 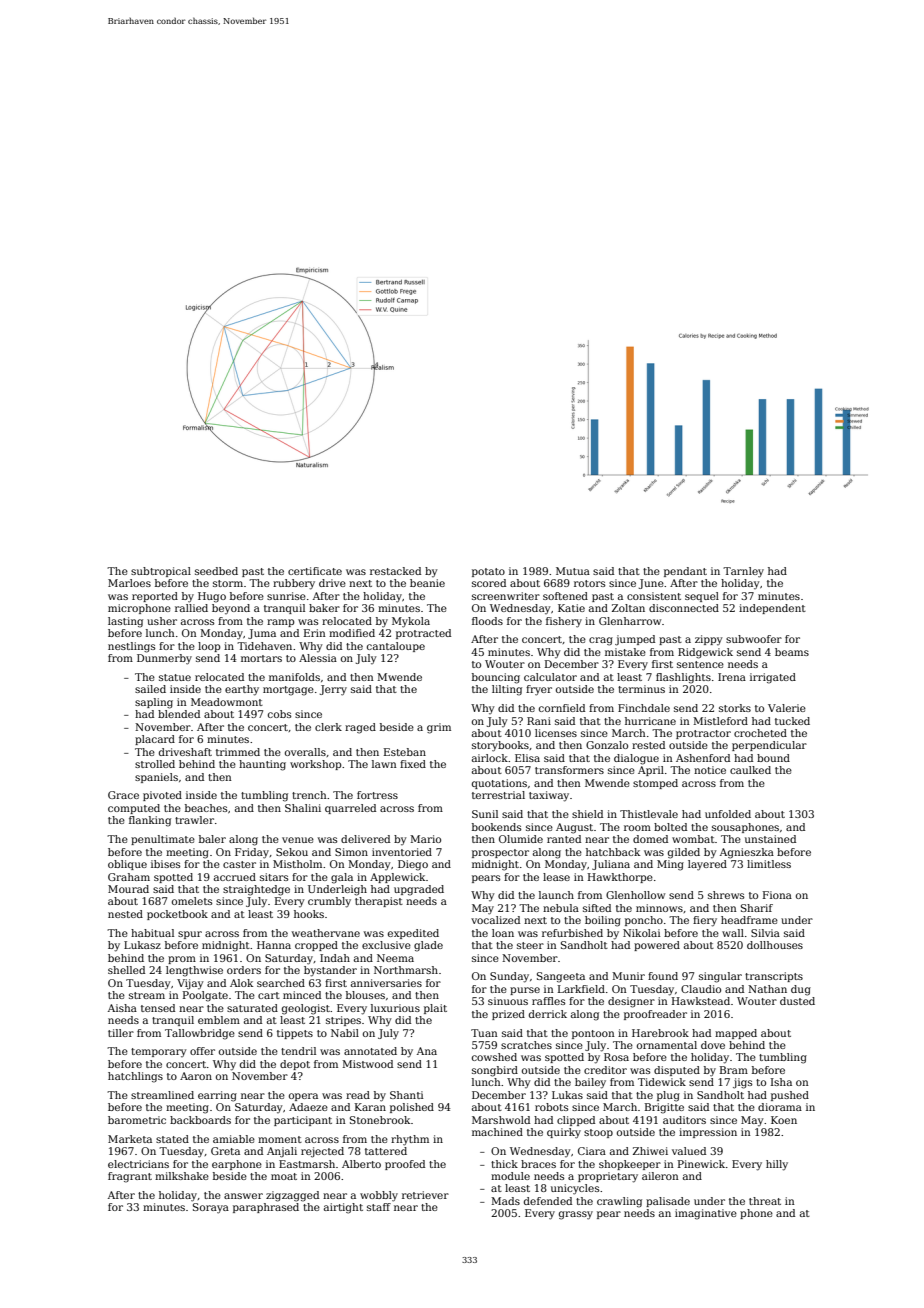 What do you see at coordinates (238, 752) in the screenshot?
I see `trimmed` at bounding box center [238, 752].
